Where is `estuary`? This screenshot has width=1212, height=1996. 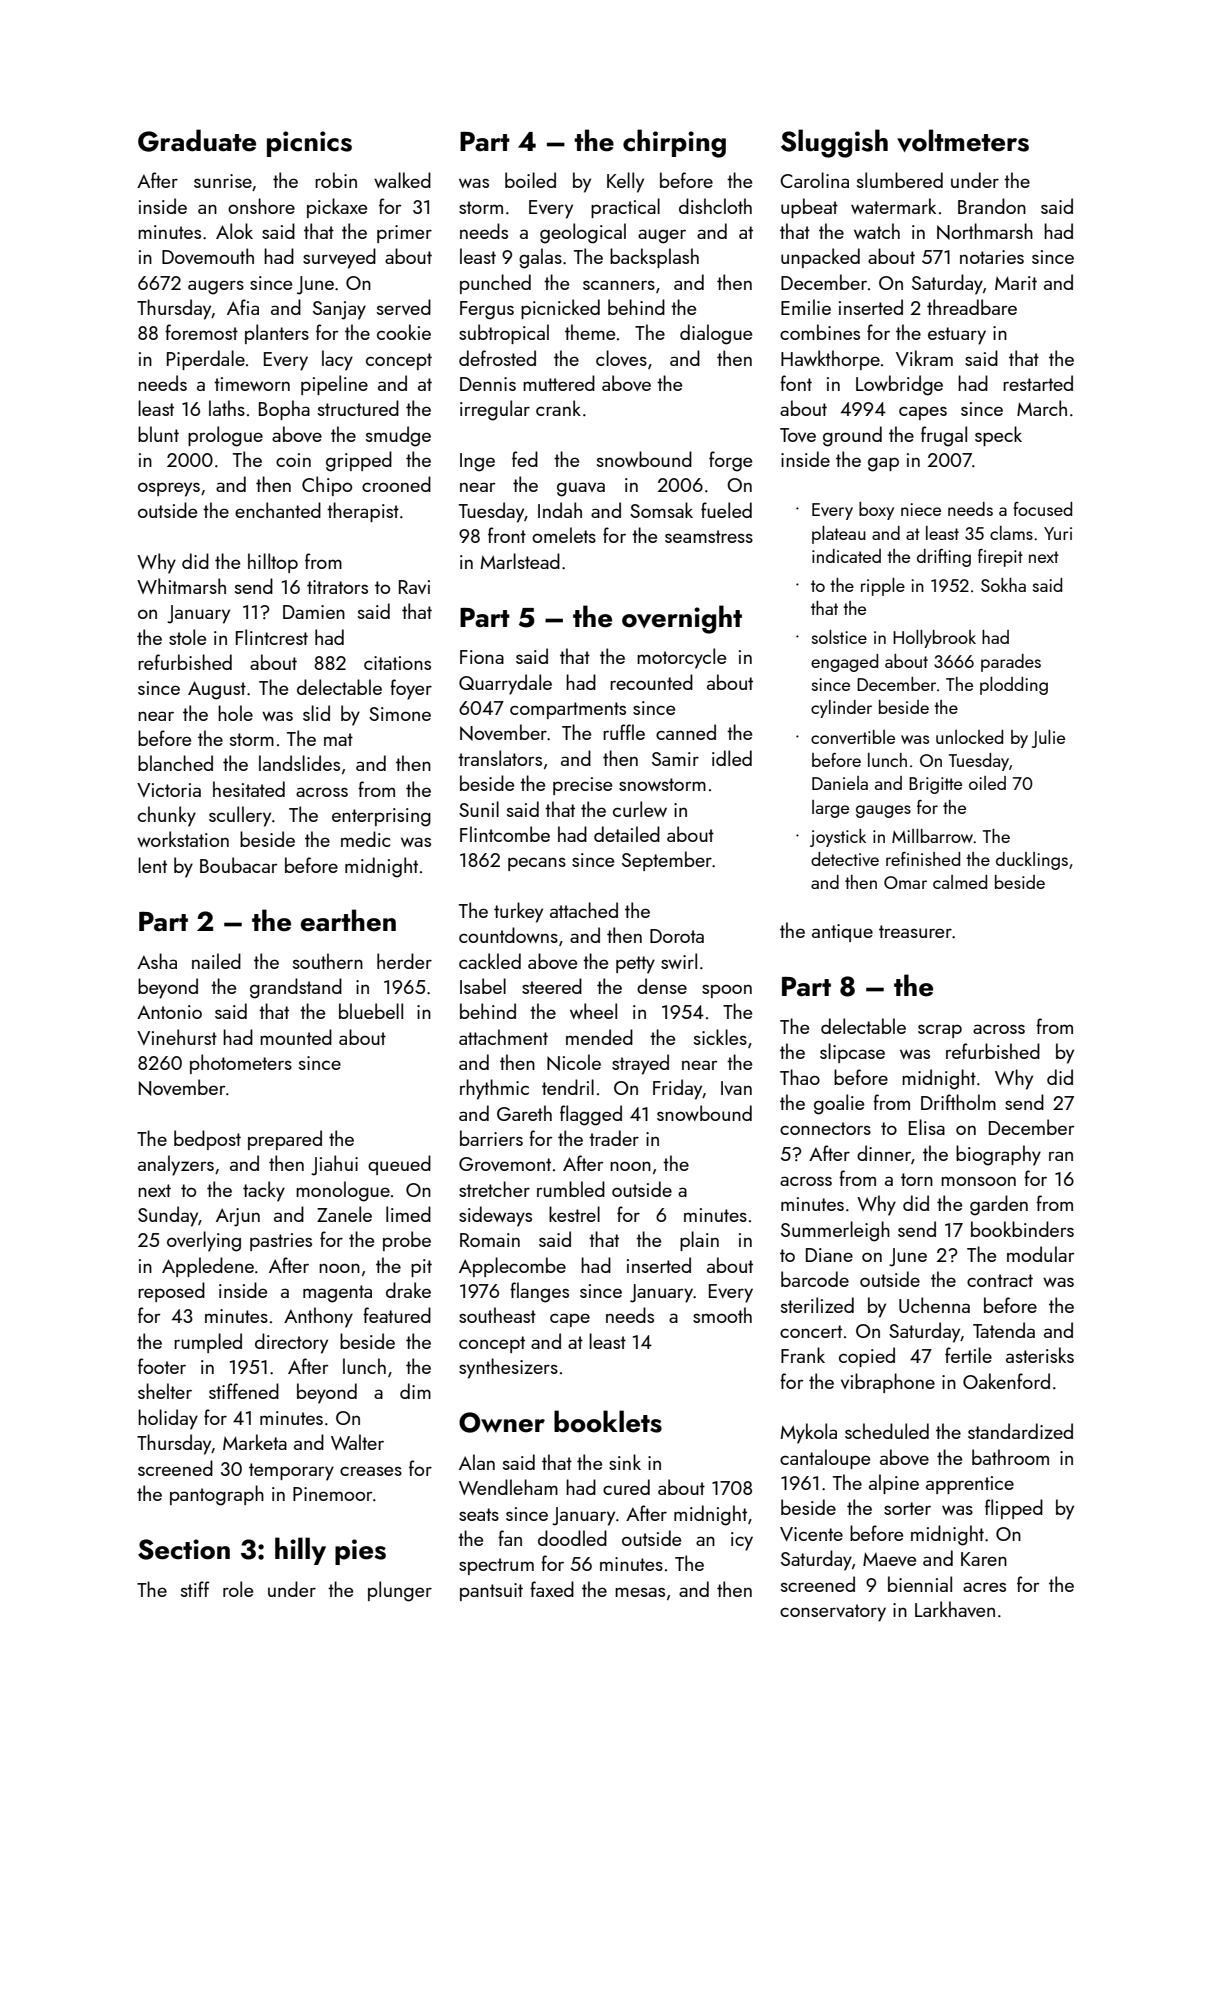 estuary is located at coordinates (957, 336).
